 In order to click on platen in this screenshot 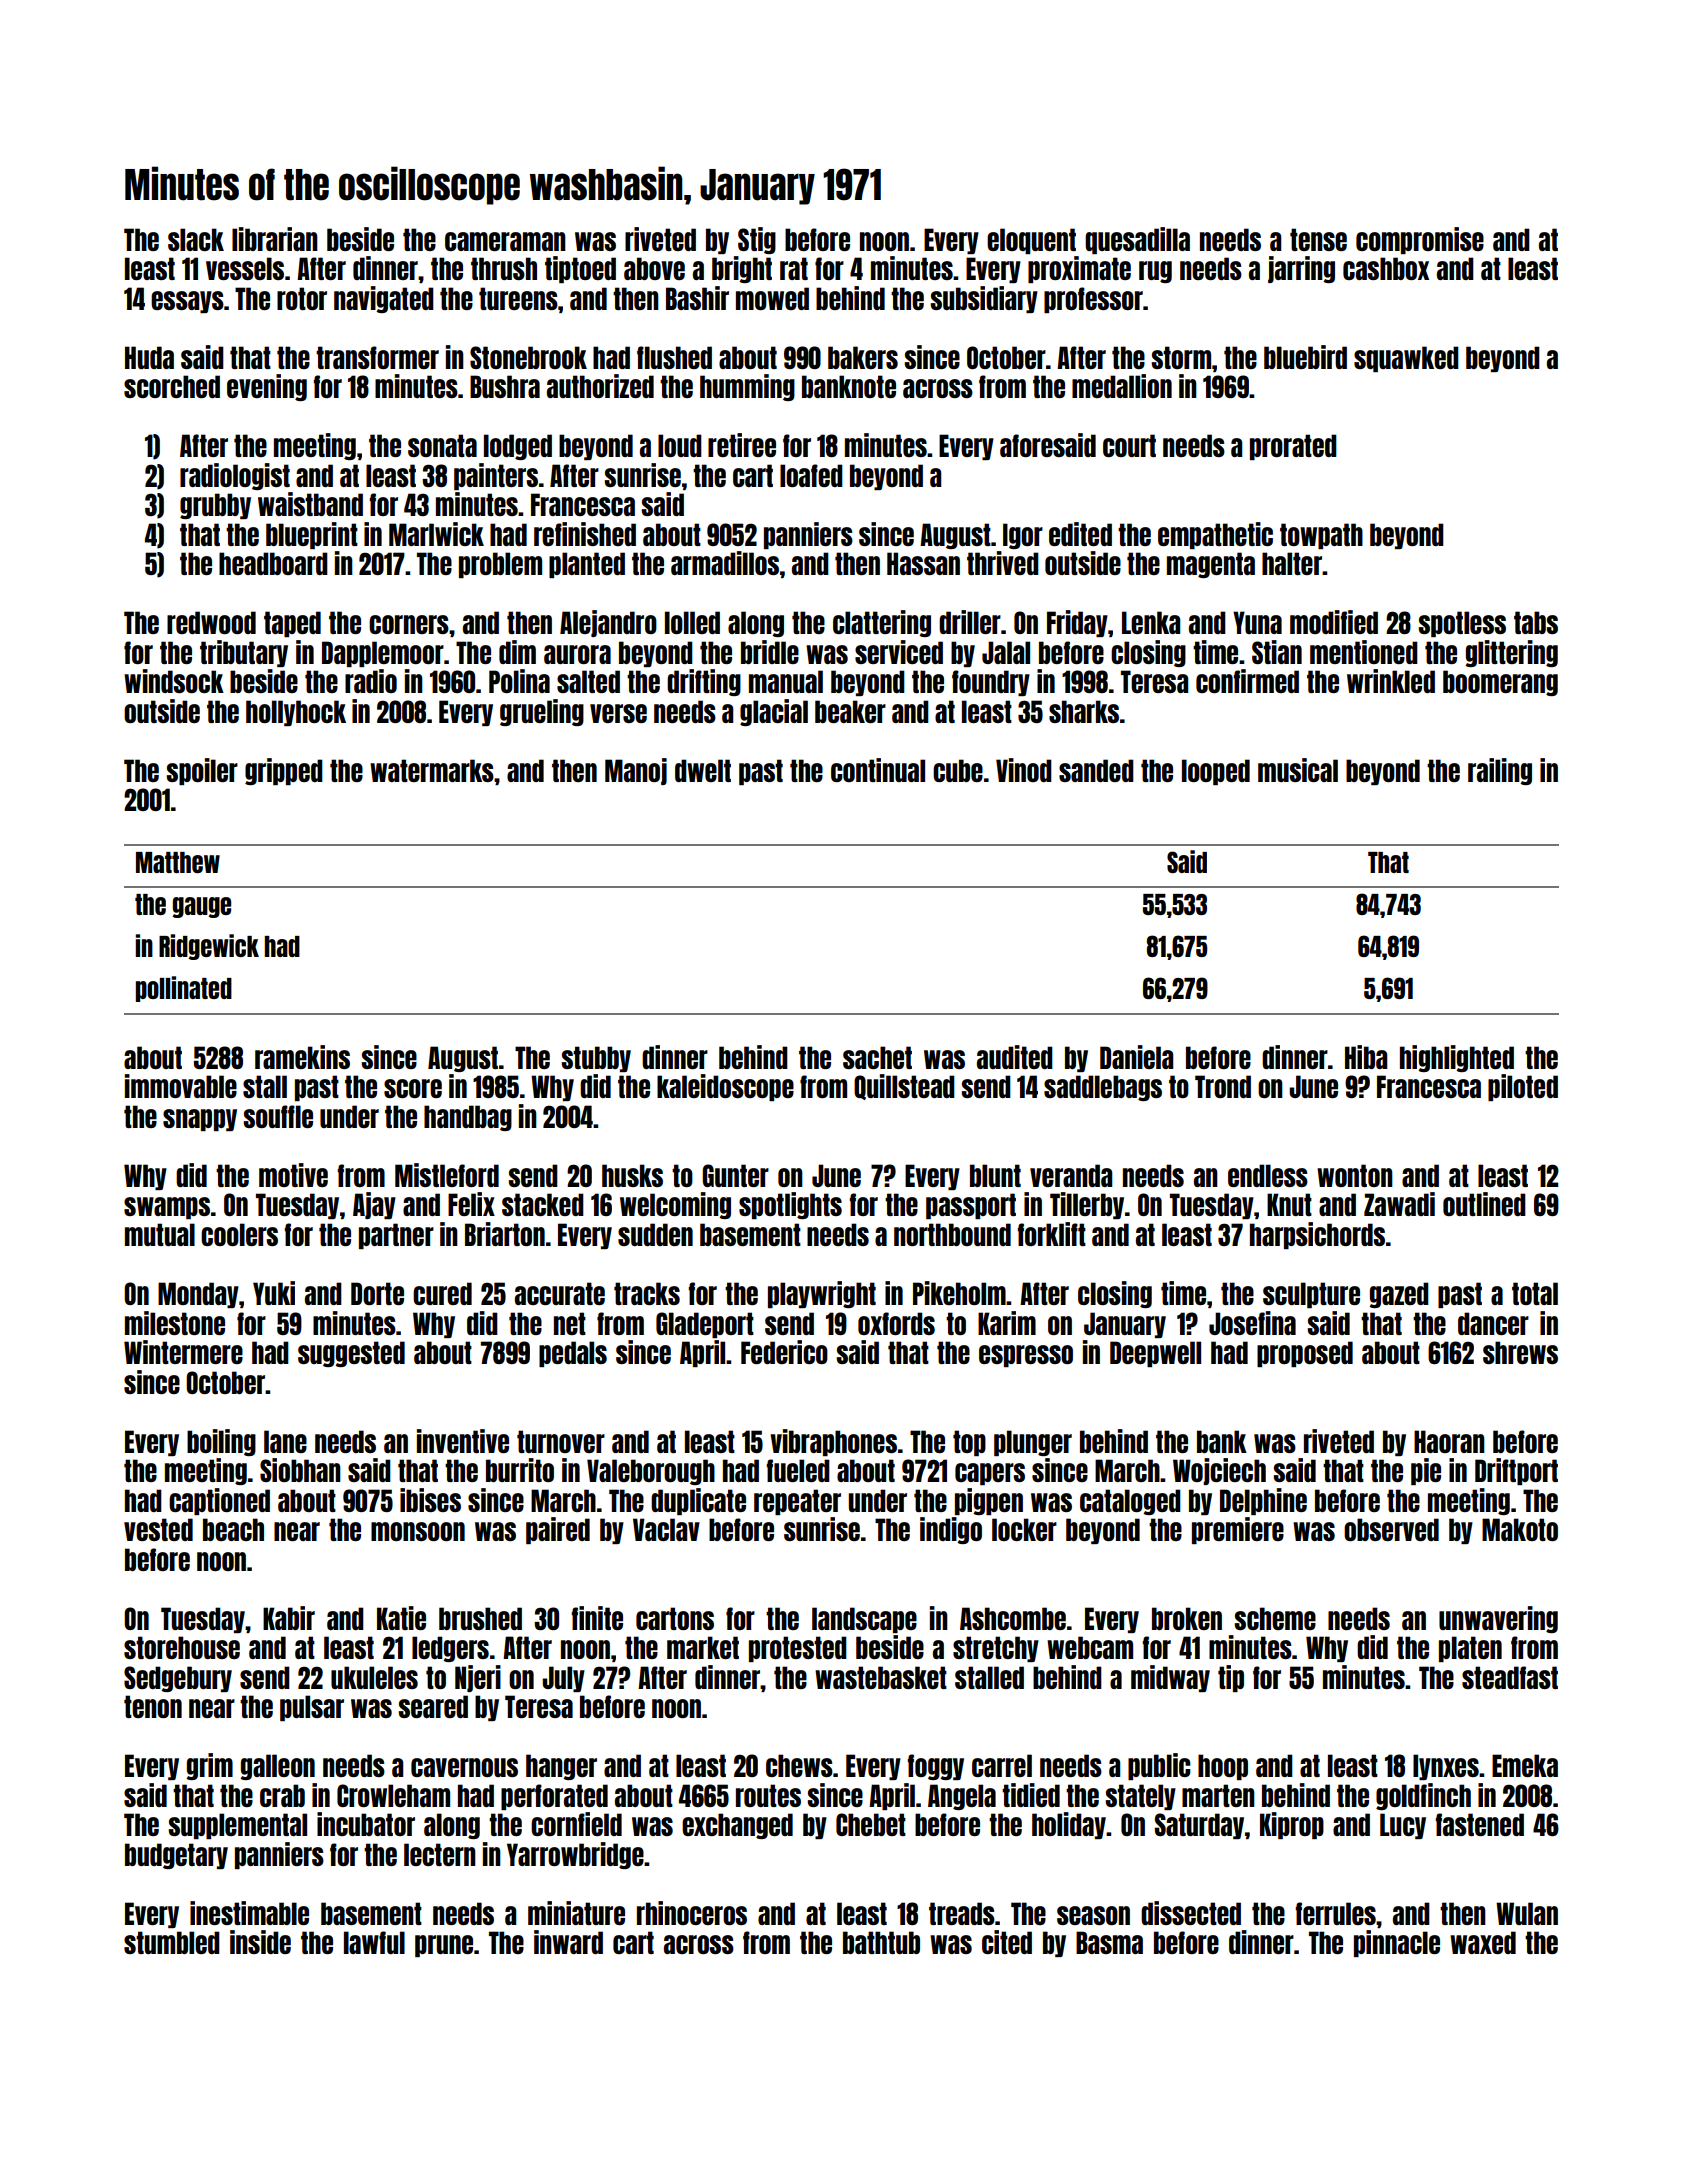, I will do `click(1470, 1649)`.
